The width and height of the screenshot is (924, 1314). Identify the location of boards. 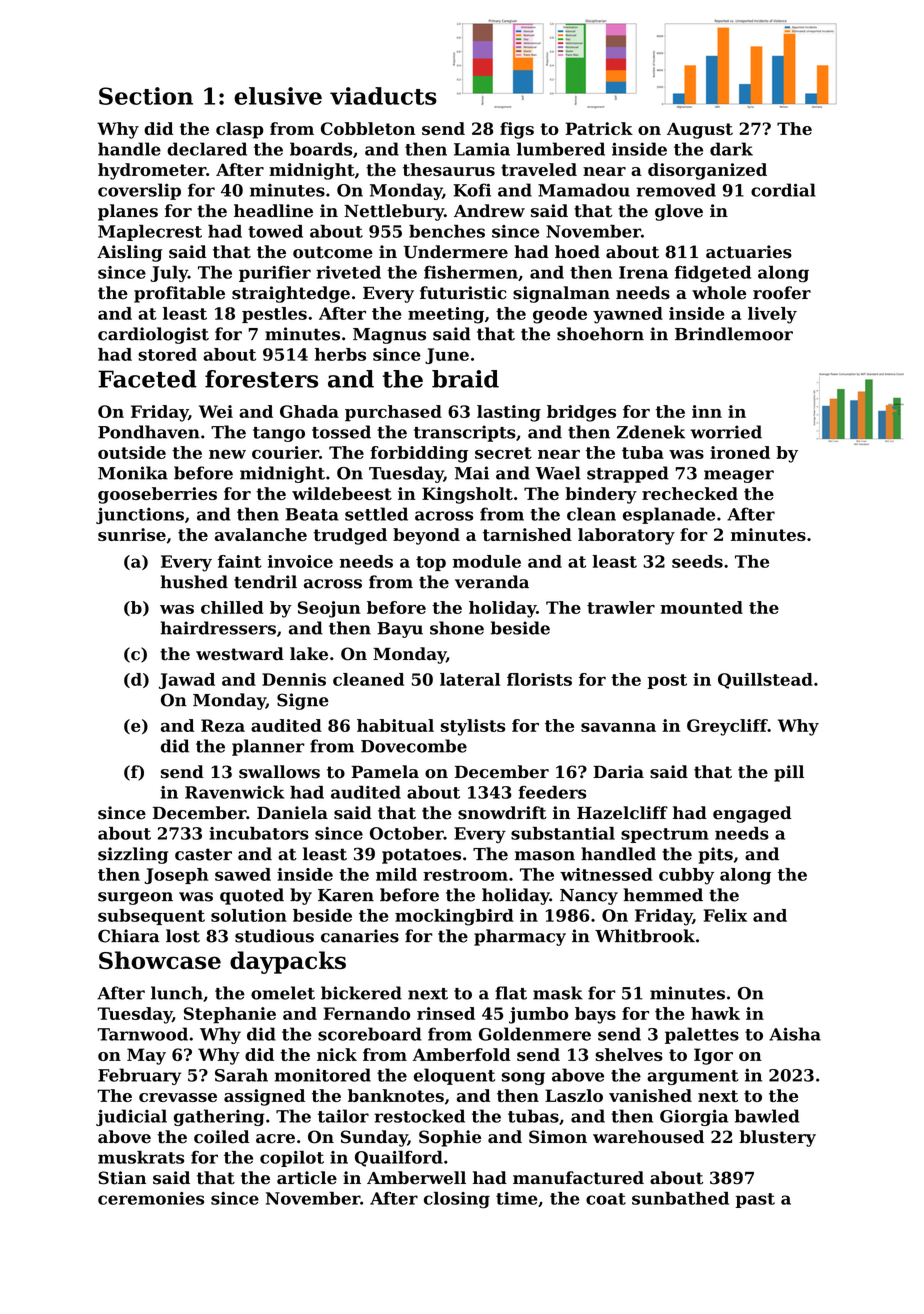
(321, 149).
